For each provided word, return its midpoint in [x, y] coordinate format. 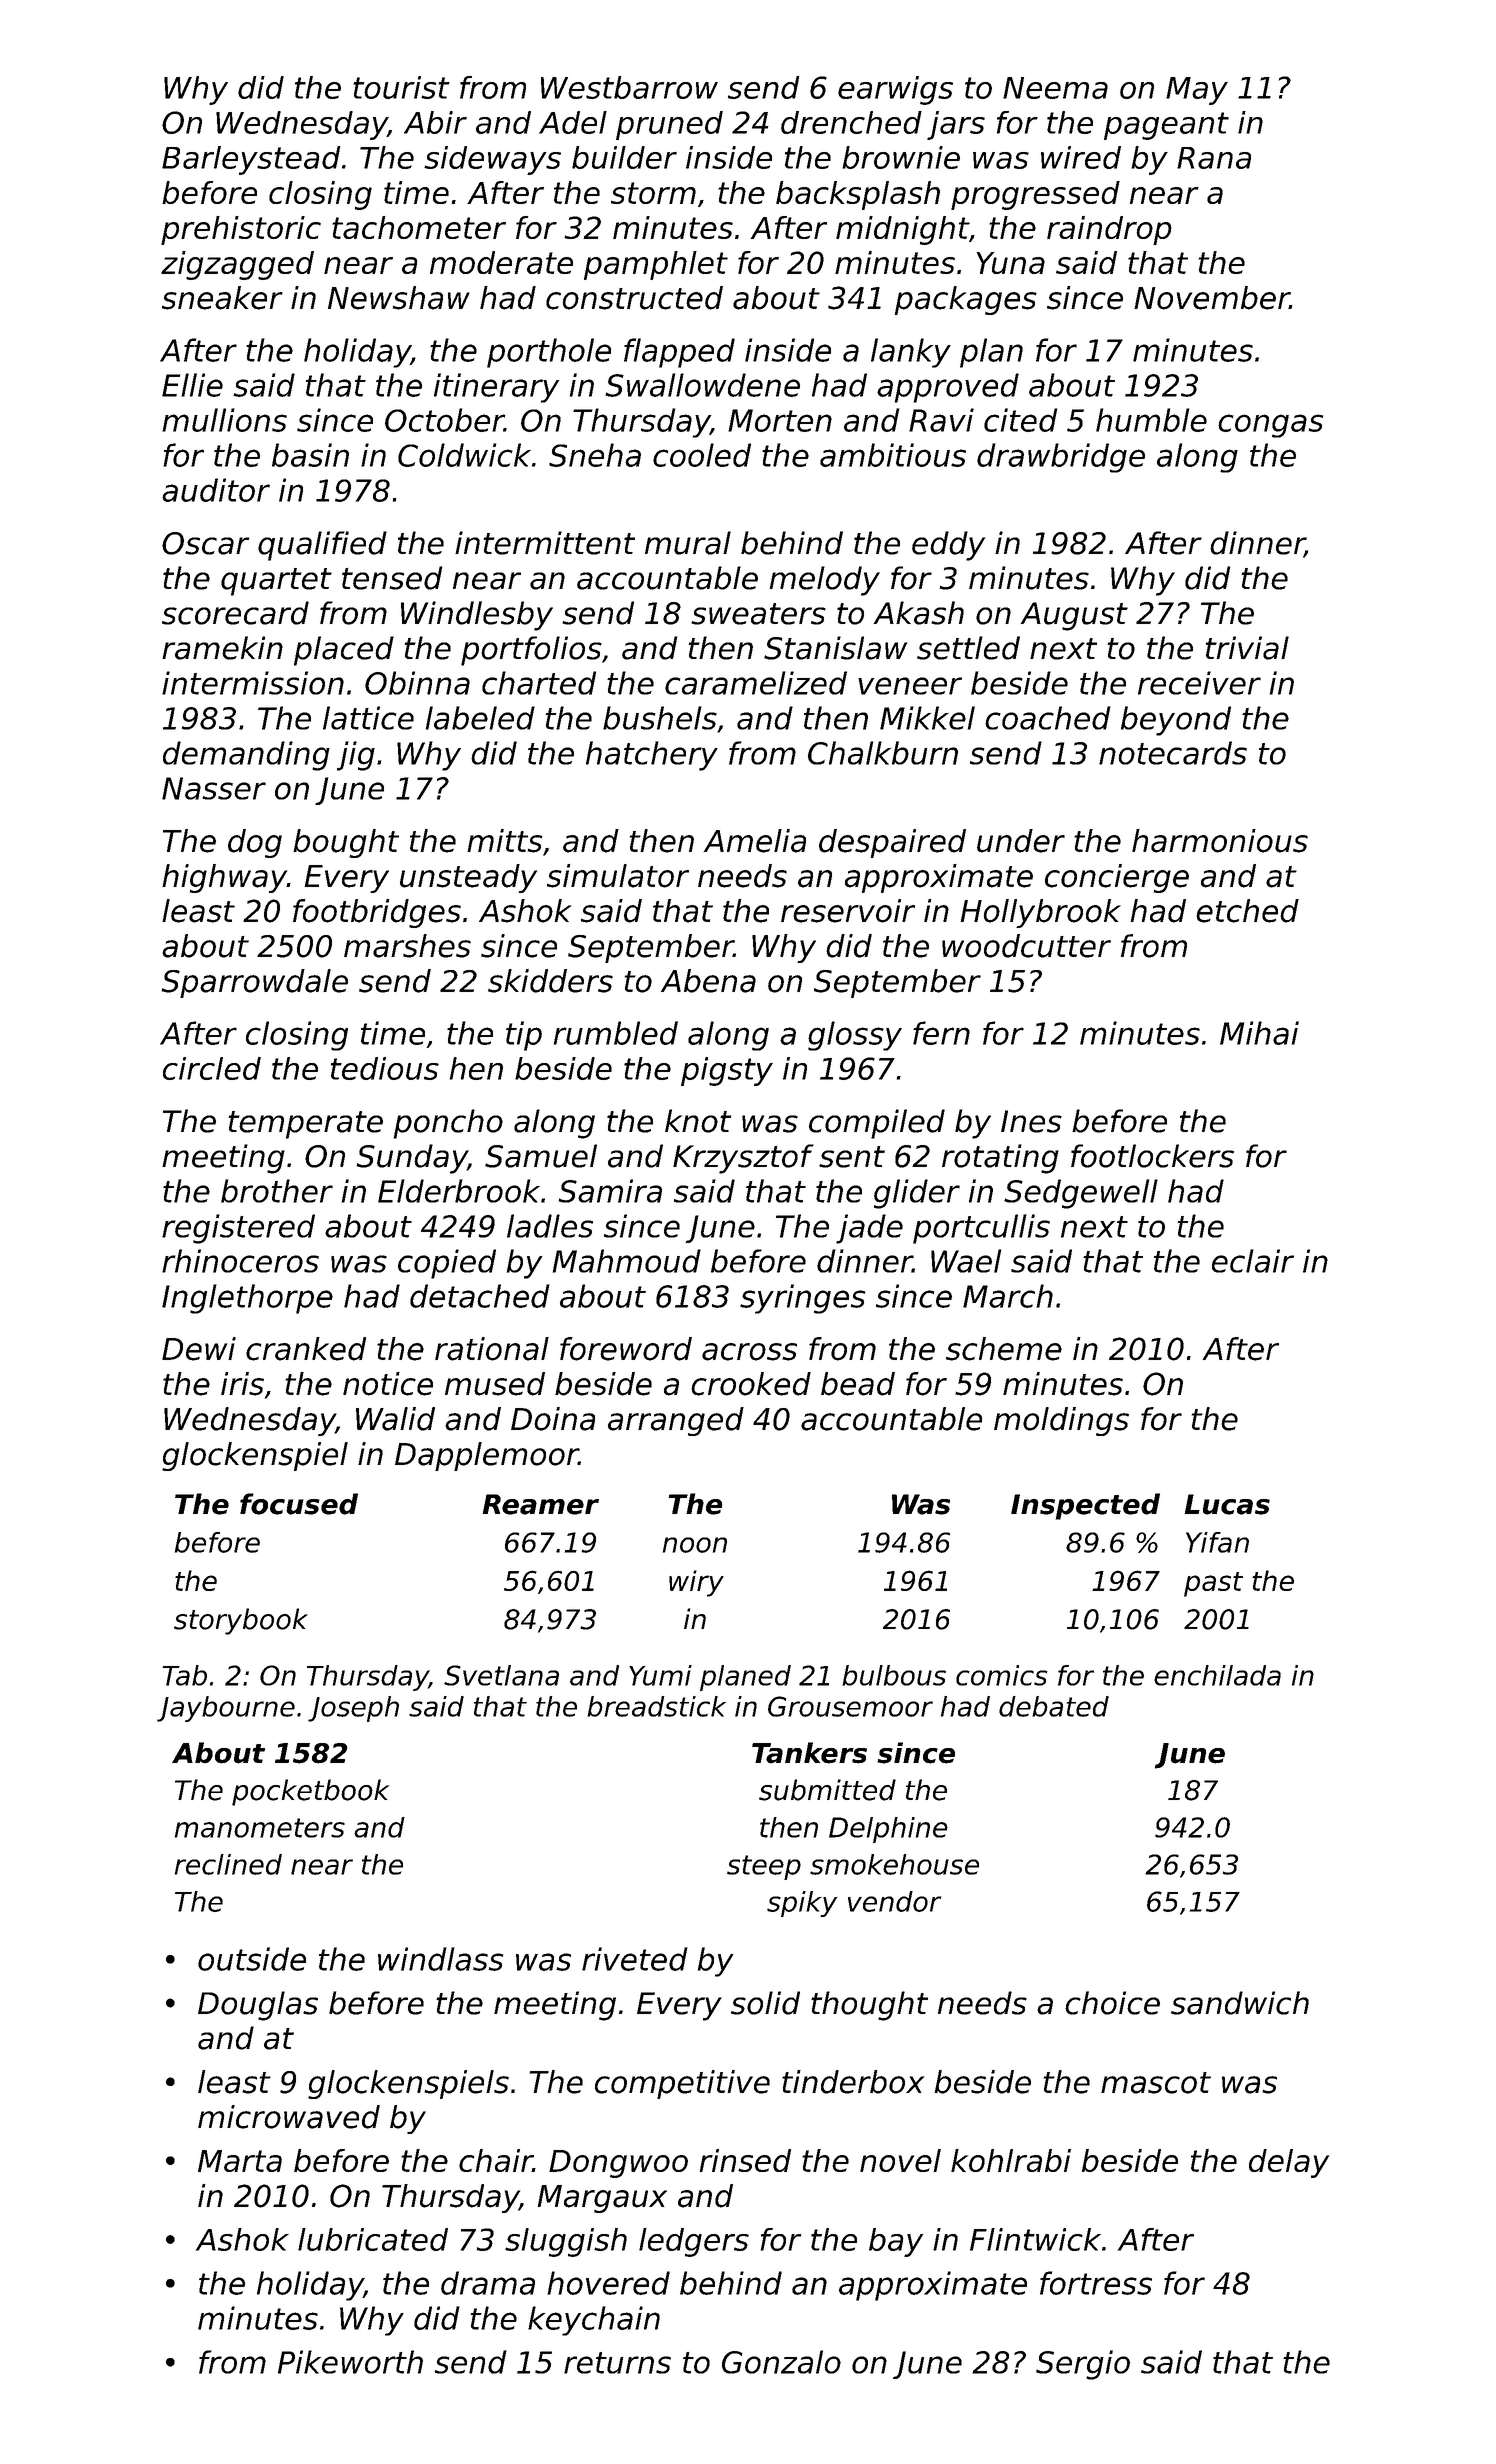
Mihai [1259, 1033]
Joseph [353, 1709]
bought [346, 843]
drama [488, 2283]
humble [1151, 420]
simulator [618, 876]
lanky [911, 353]
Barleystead [251, 160]
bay [896, 2242]
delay [1289, 2163]
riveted [635, 1959]
